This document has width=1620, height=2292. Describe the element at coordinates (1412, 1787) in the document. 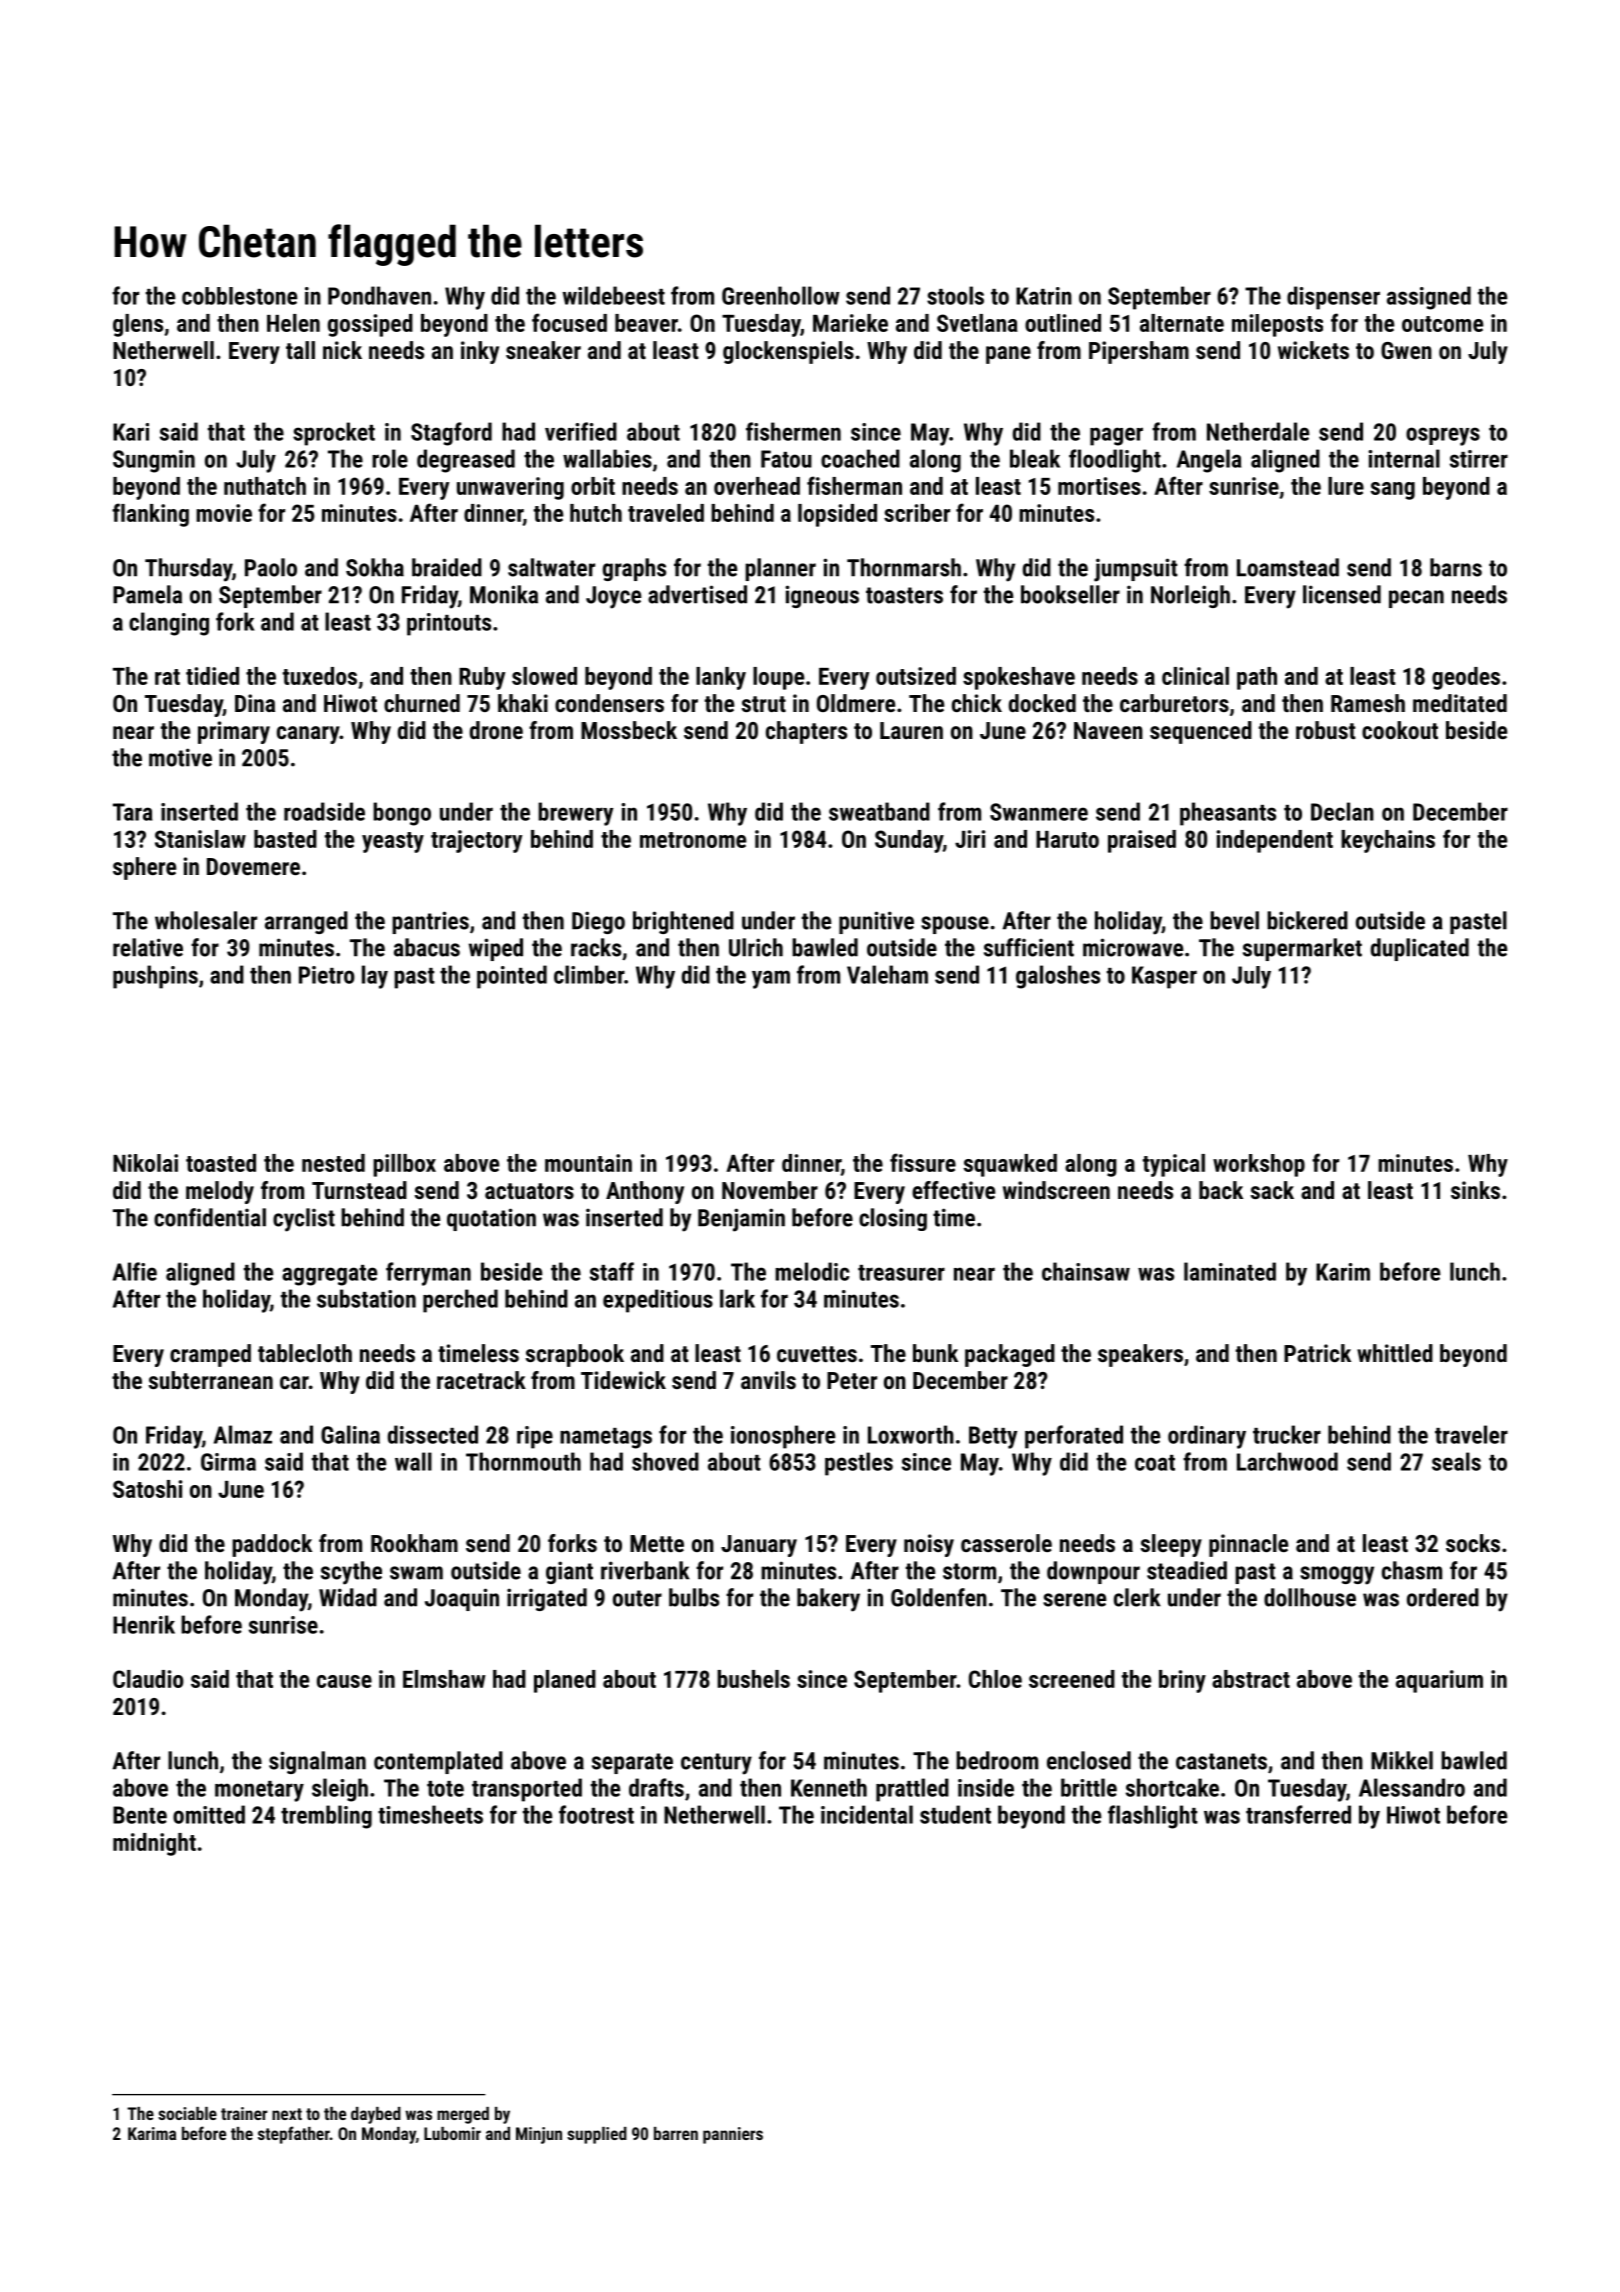

I see `Alessandro` at that location.
